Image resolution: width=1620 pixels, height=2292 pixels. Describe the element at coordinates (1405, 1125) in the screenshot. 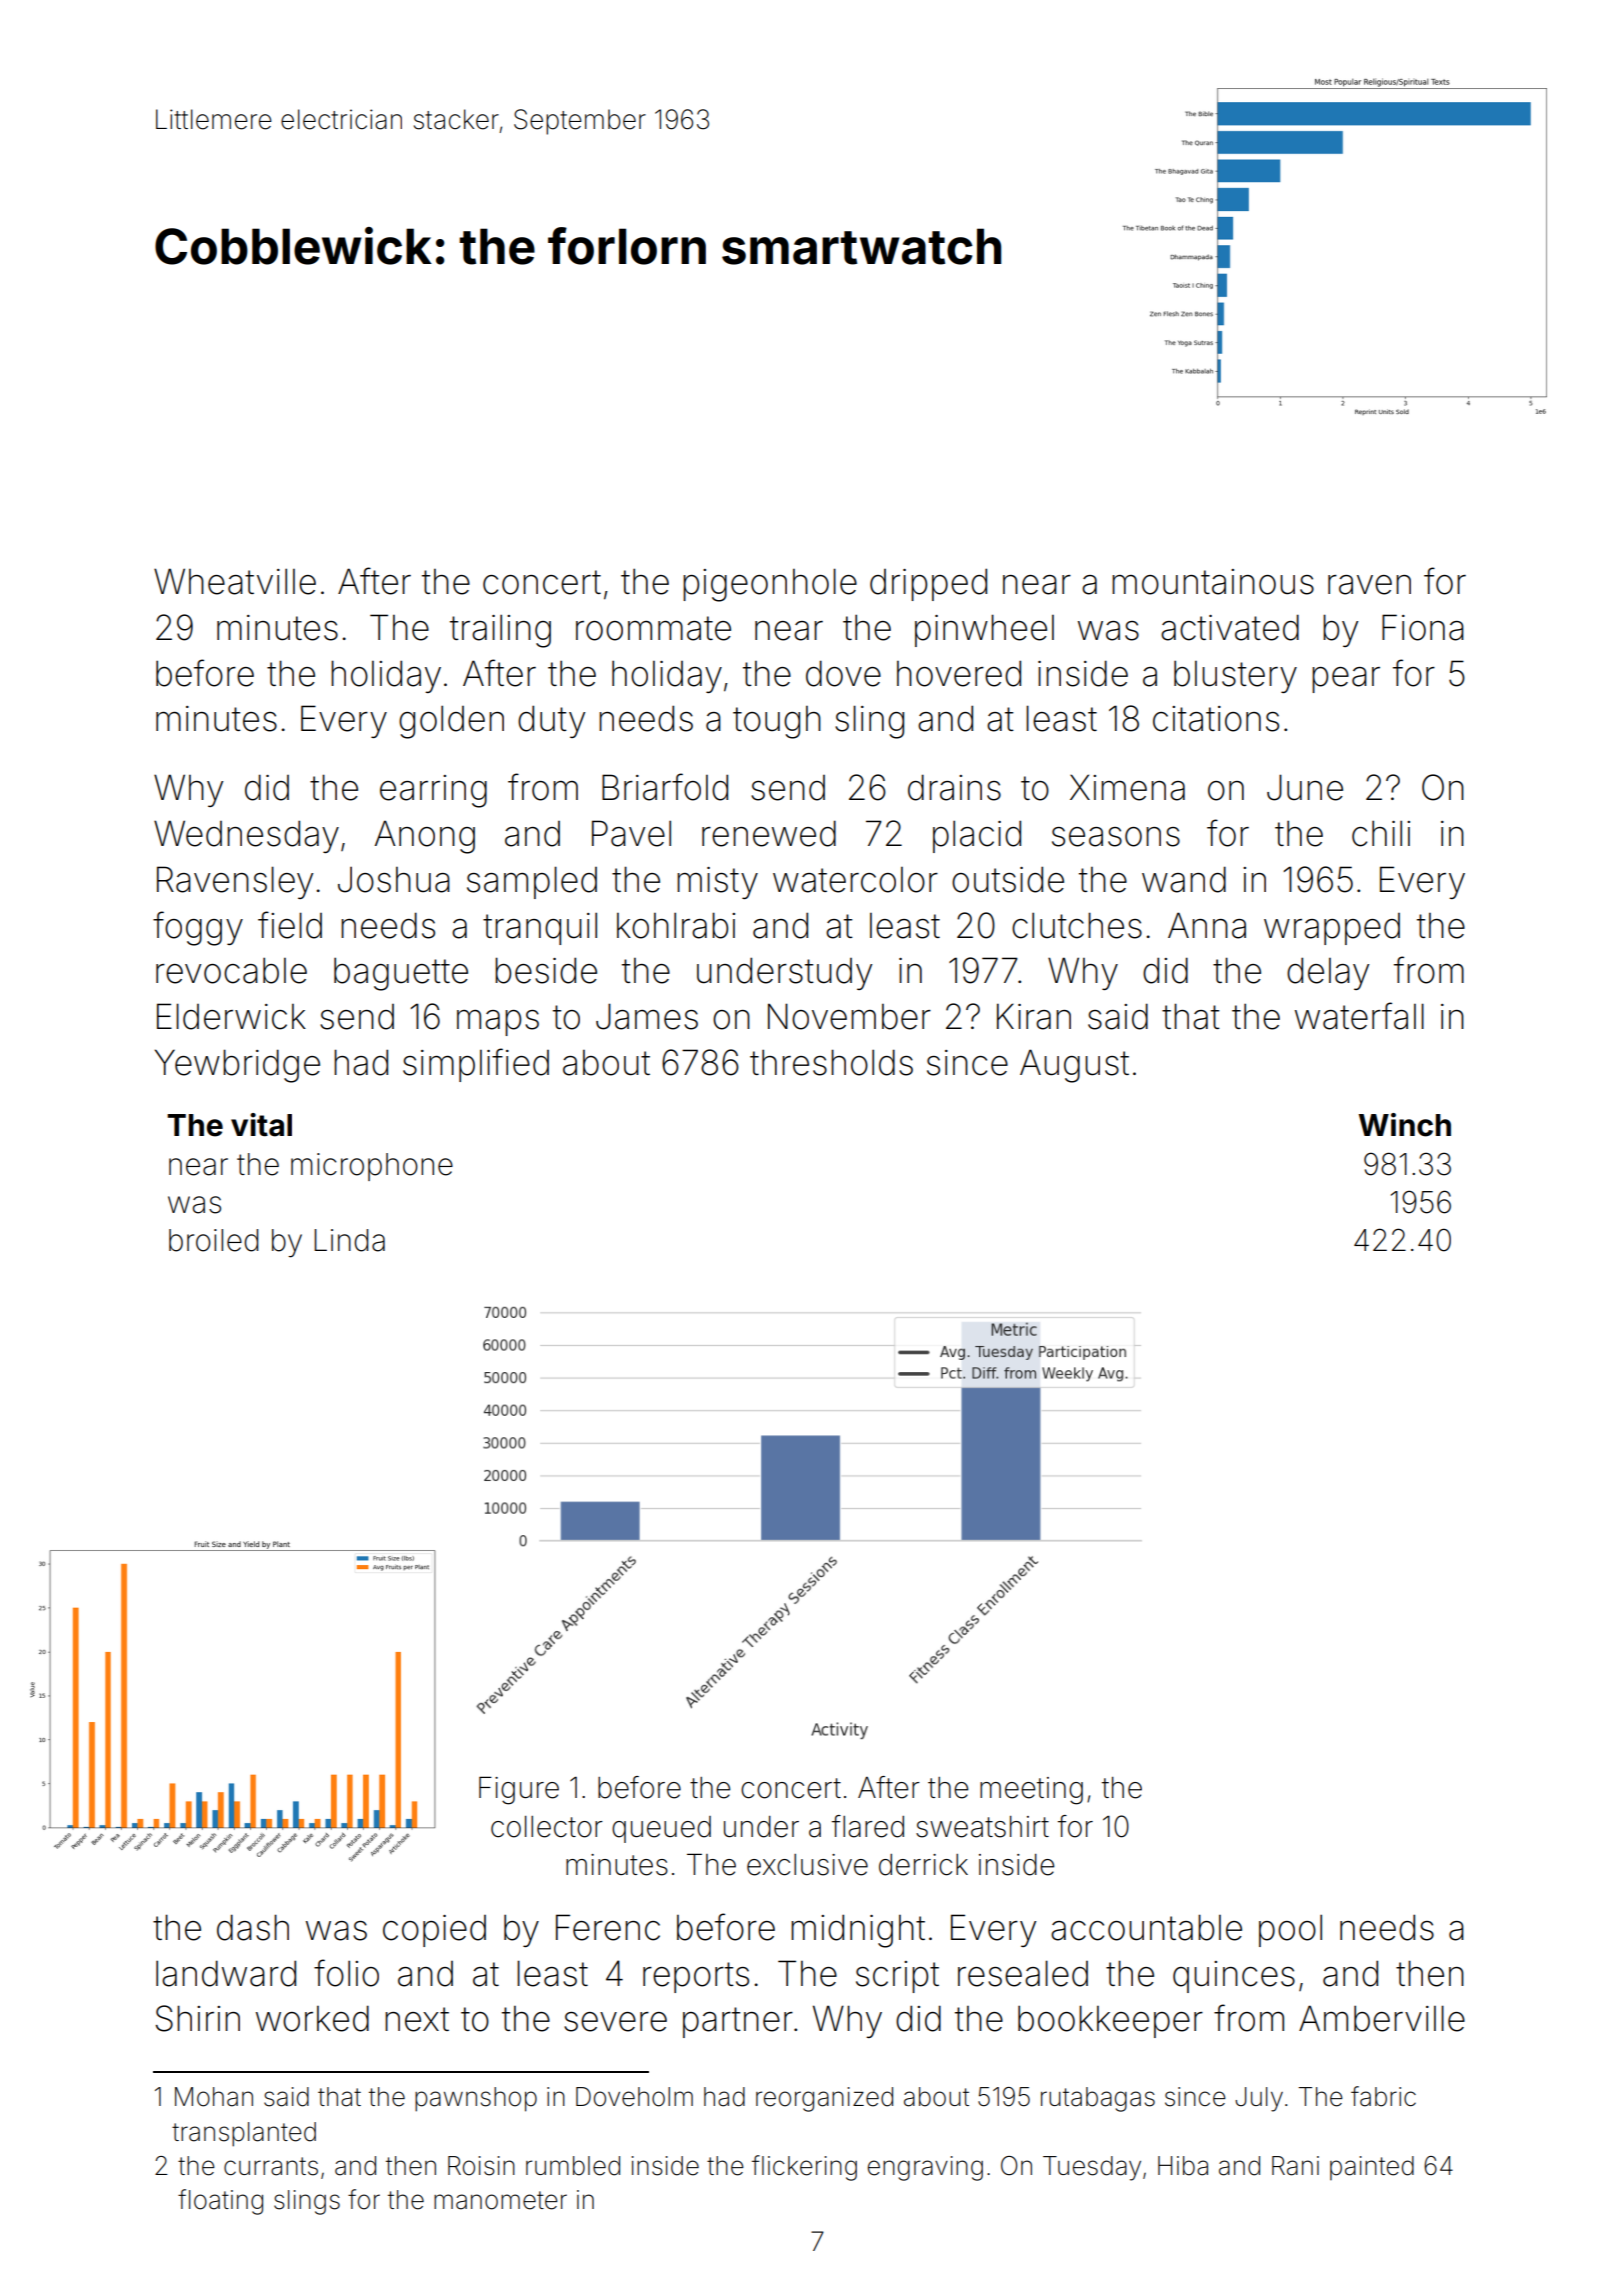

I see `Winch` at that location.
